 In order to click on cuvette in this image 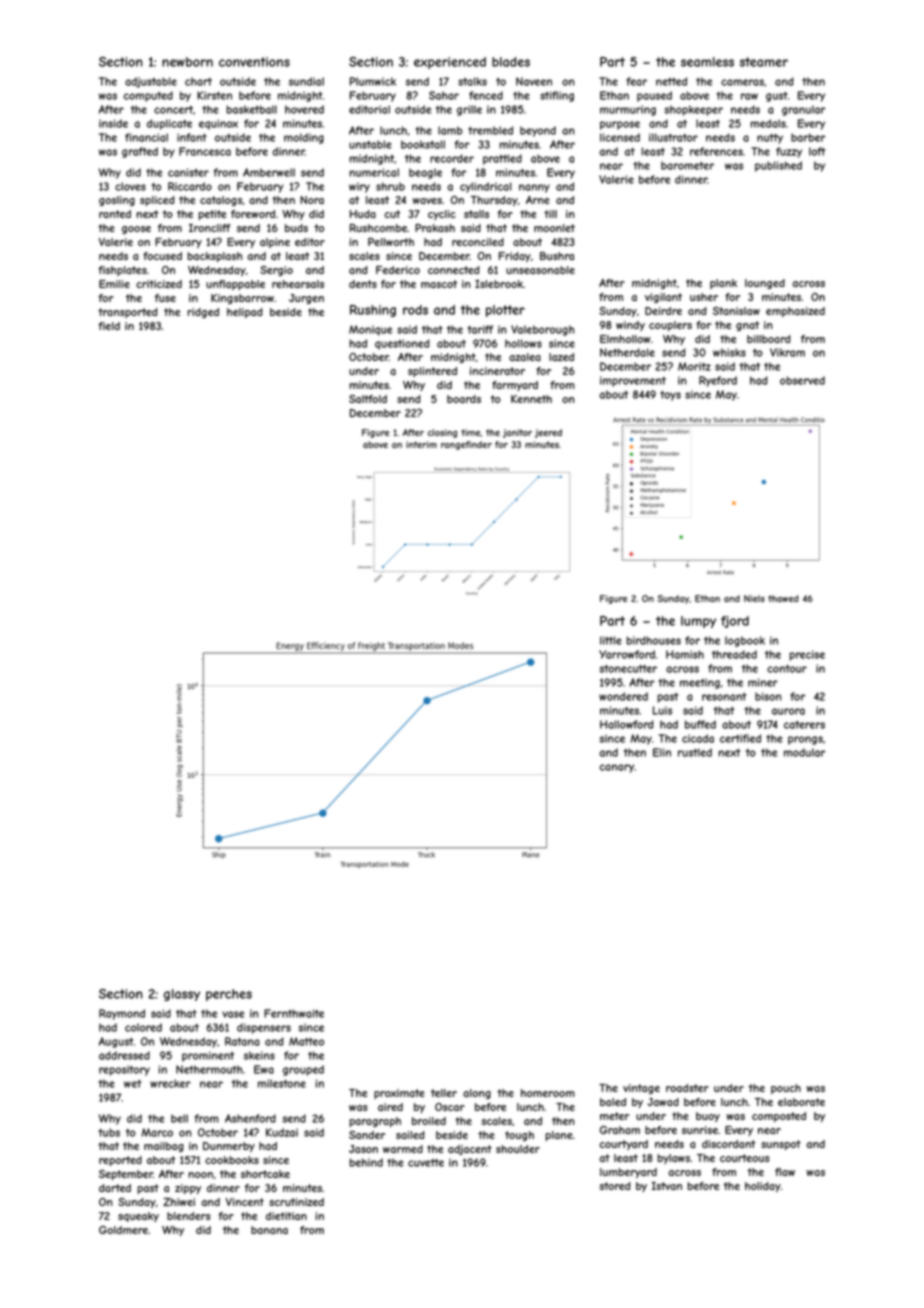, I will do `click(426, 1163)`.
